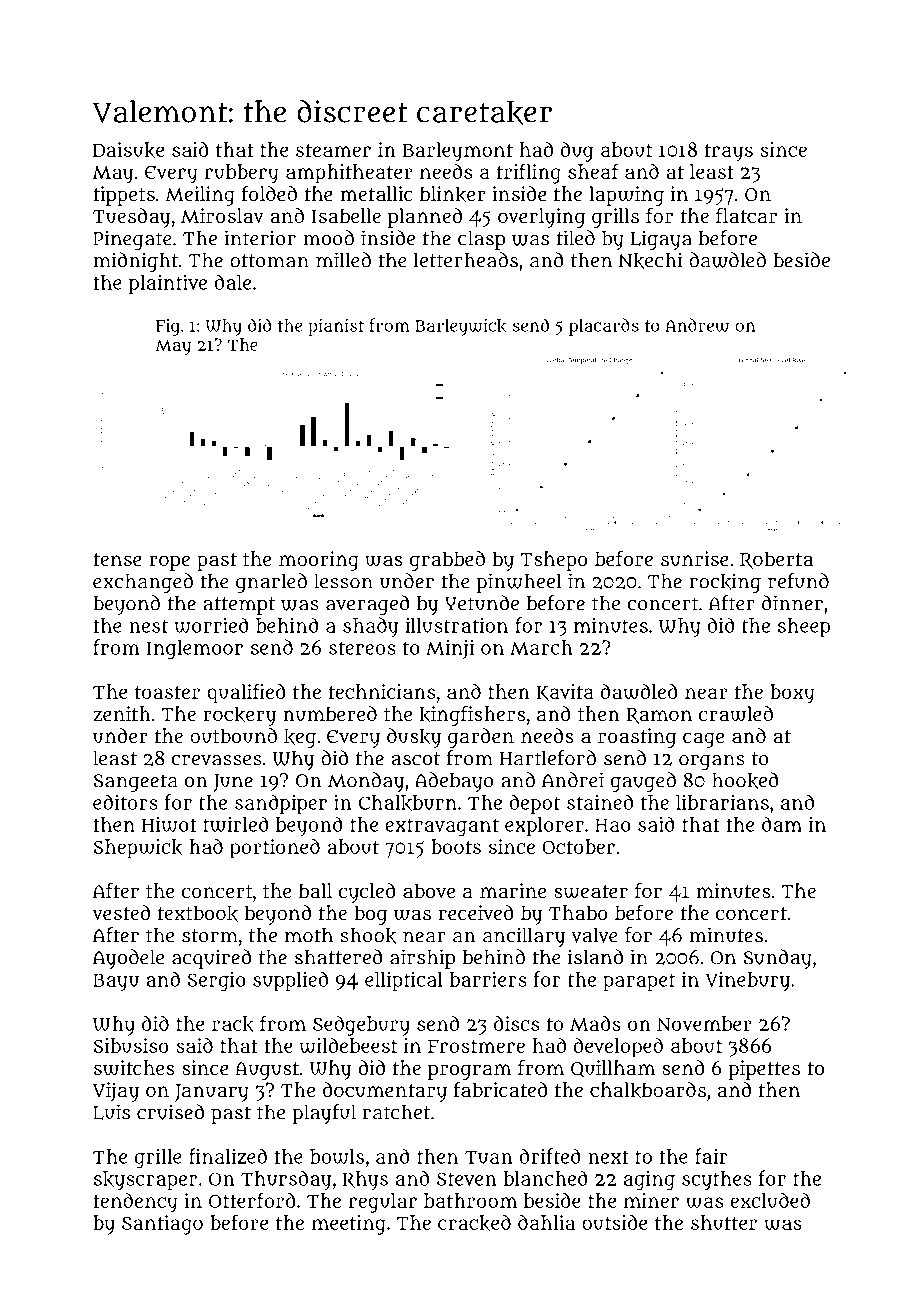  Describe the element at coordinates (136, 783) in the document. I see `Sangeeta` at that location.
